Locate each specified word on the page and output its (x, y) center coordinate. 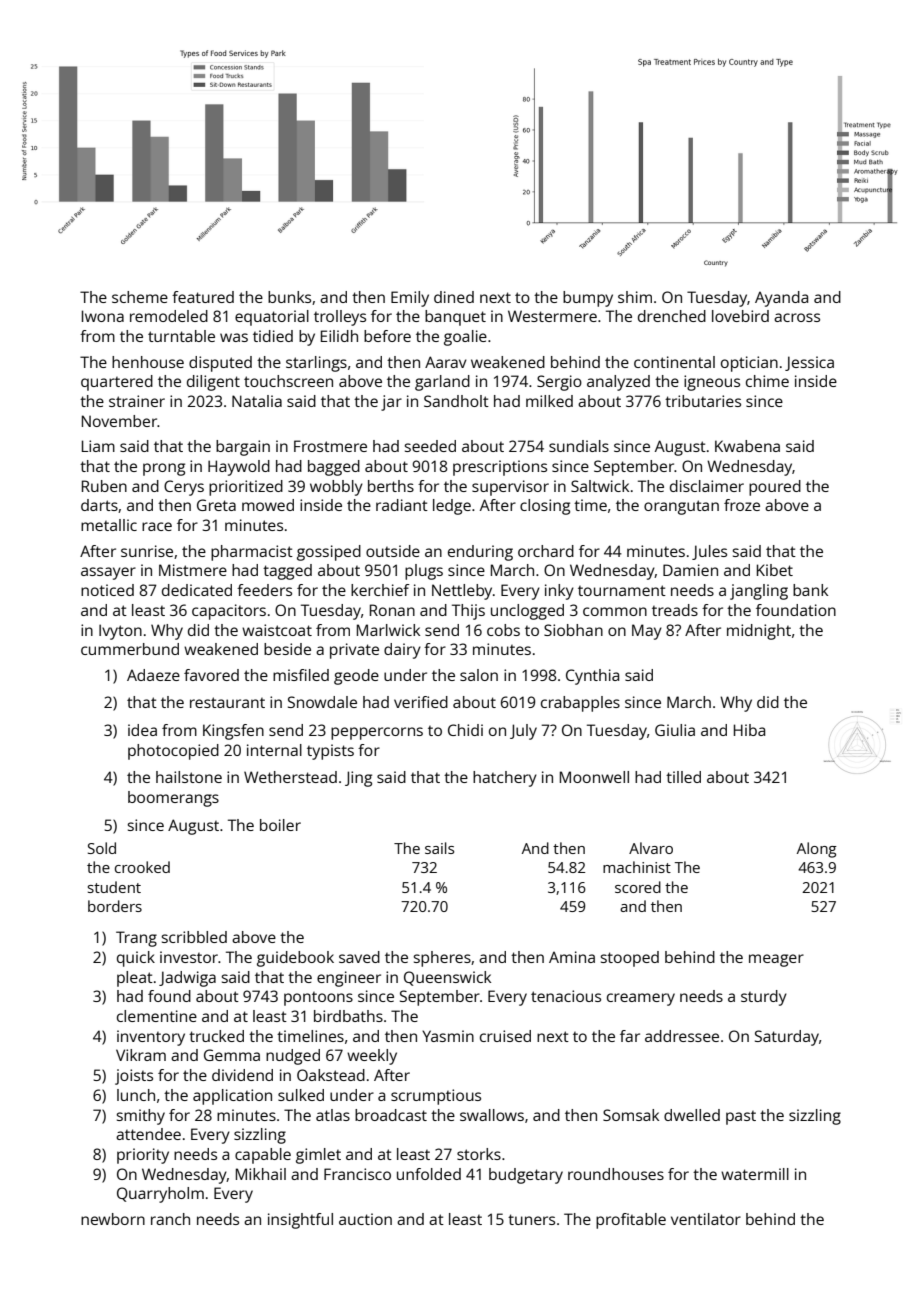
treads (675, 610)
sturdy (764, 998)
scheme (140, 297)
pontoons (318, 999)
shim (635, 297)
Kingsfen (233, 732)
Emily (410, 299)
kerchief (380, 590)
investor (189, 957)
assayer (108, 573)
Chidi (465, 730)
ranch (170, 1219)
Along (817, 850)
